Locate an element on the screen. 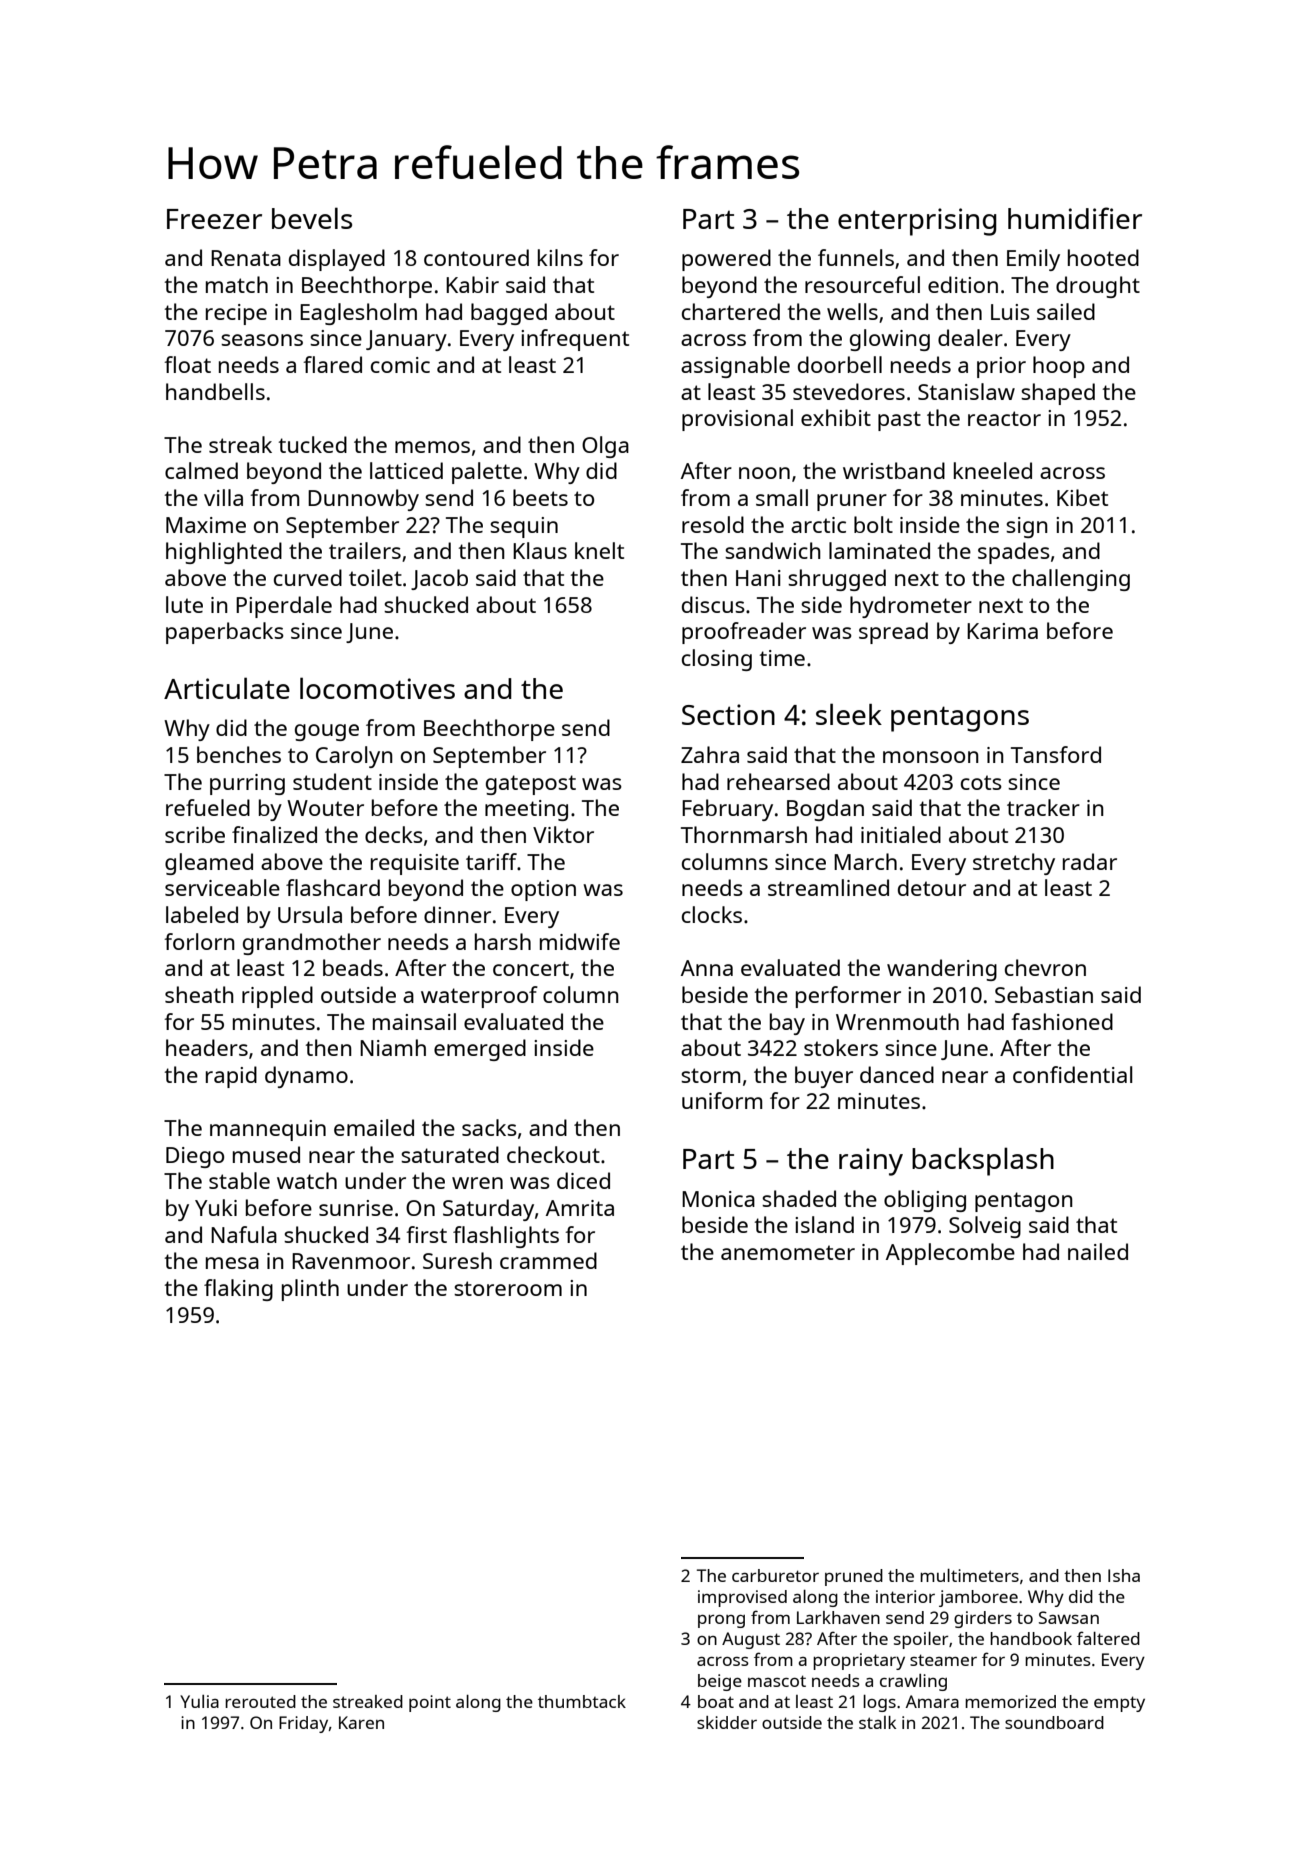  shaped is located at coordinates (1058, 394).
